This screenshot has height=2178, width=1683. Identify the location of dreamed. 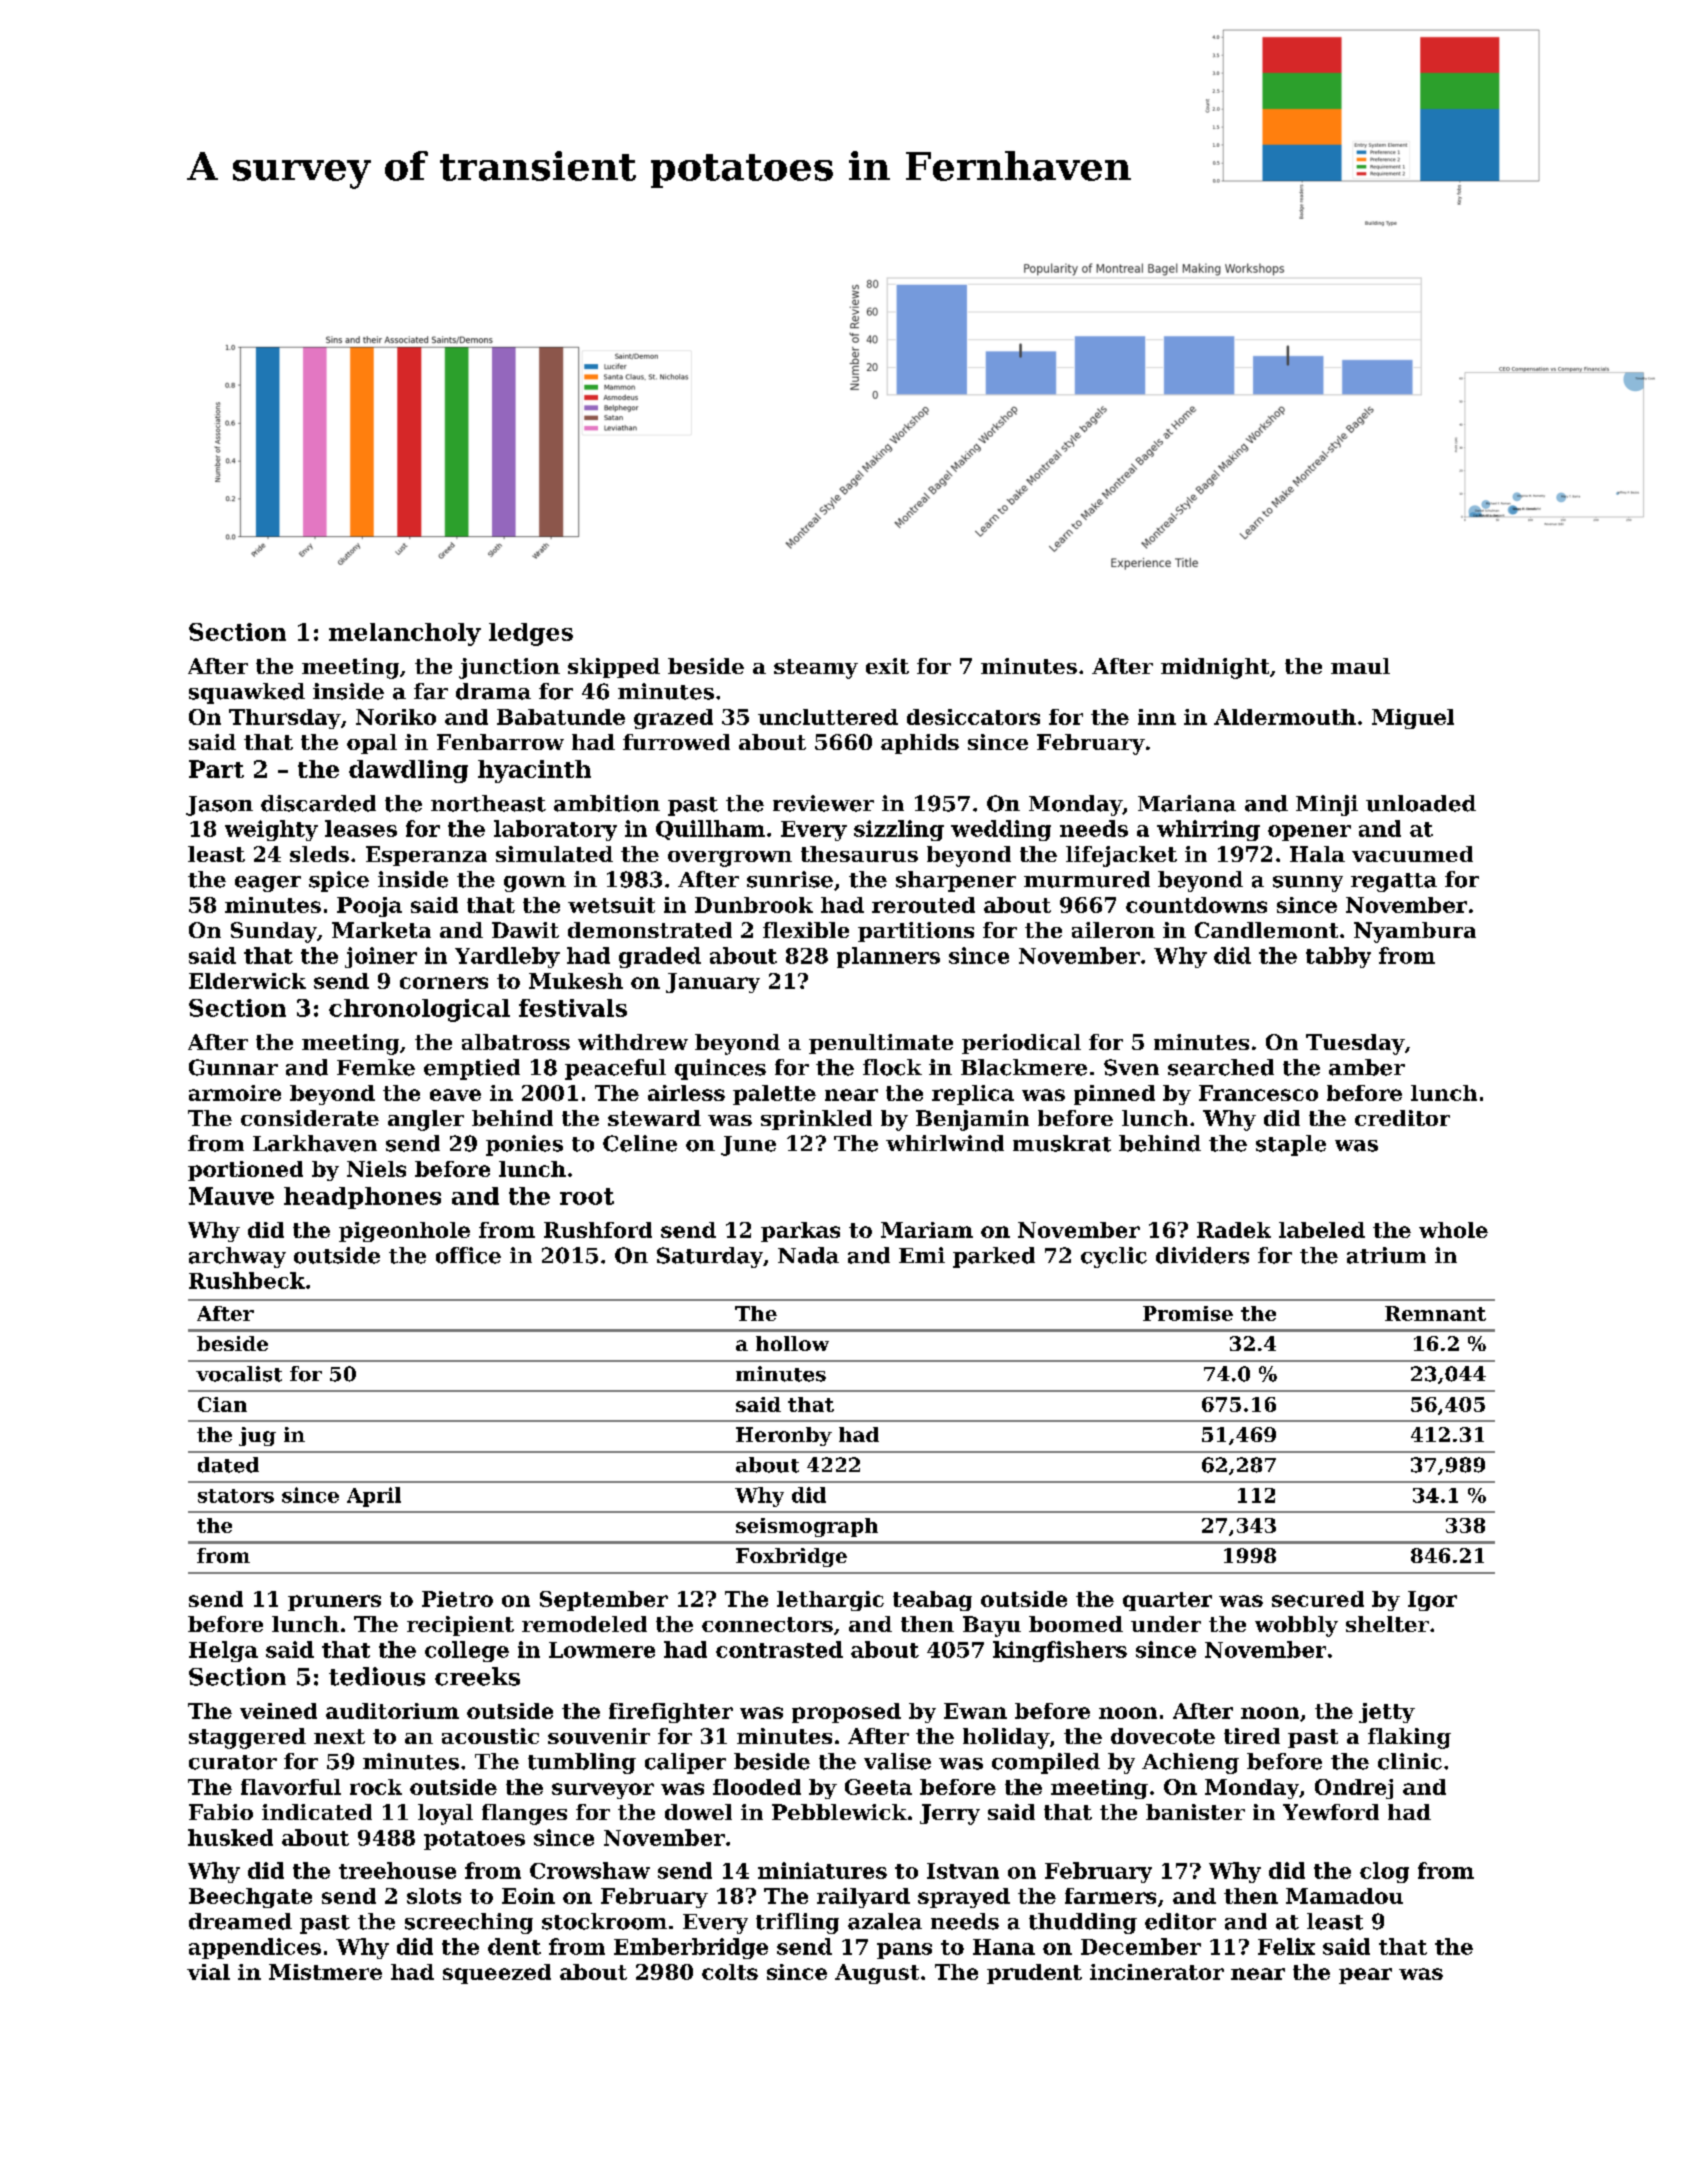
(240, 1921).
